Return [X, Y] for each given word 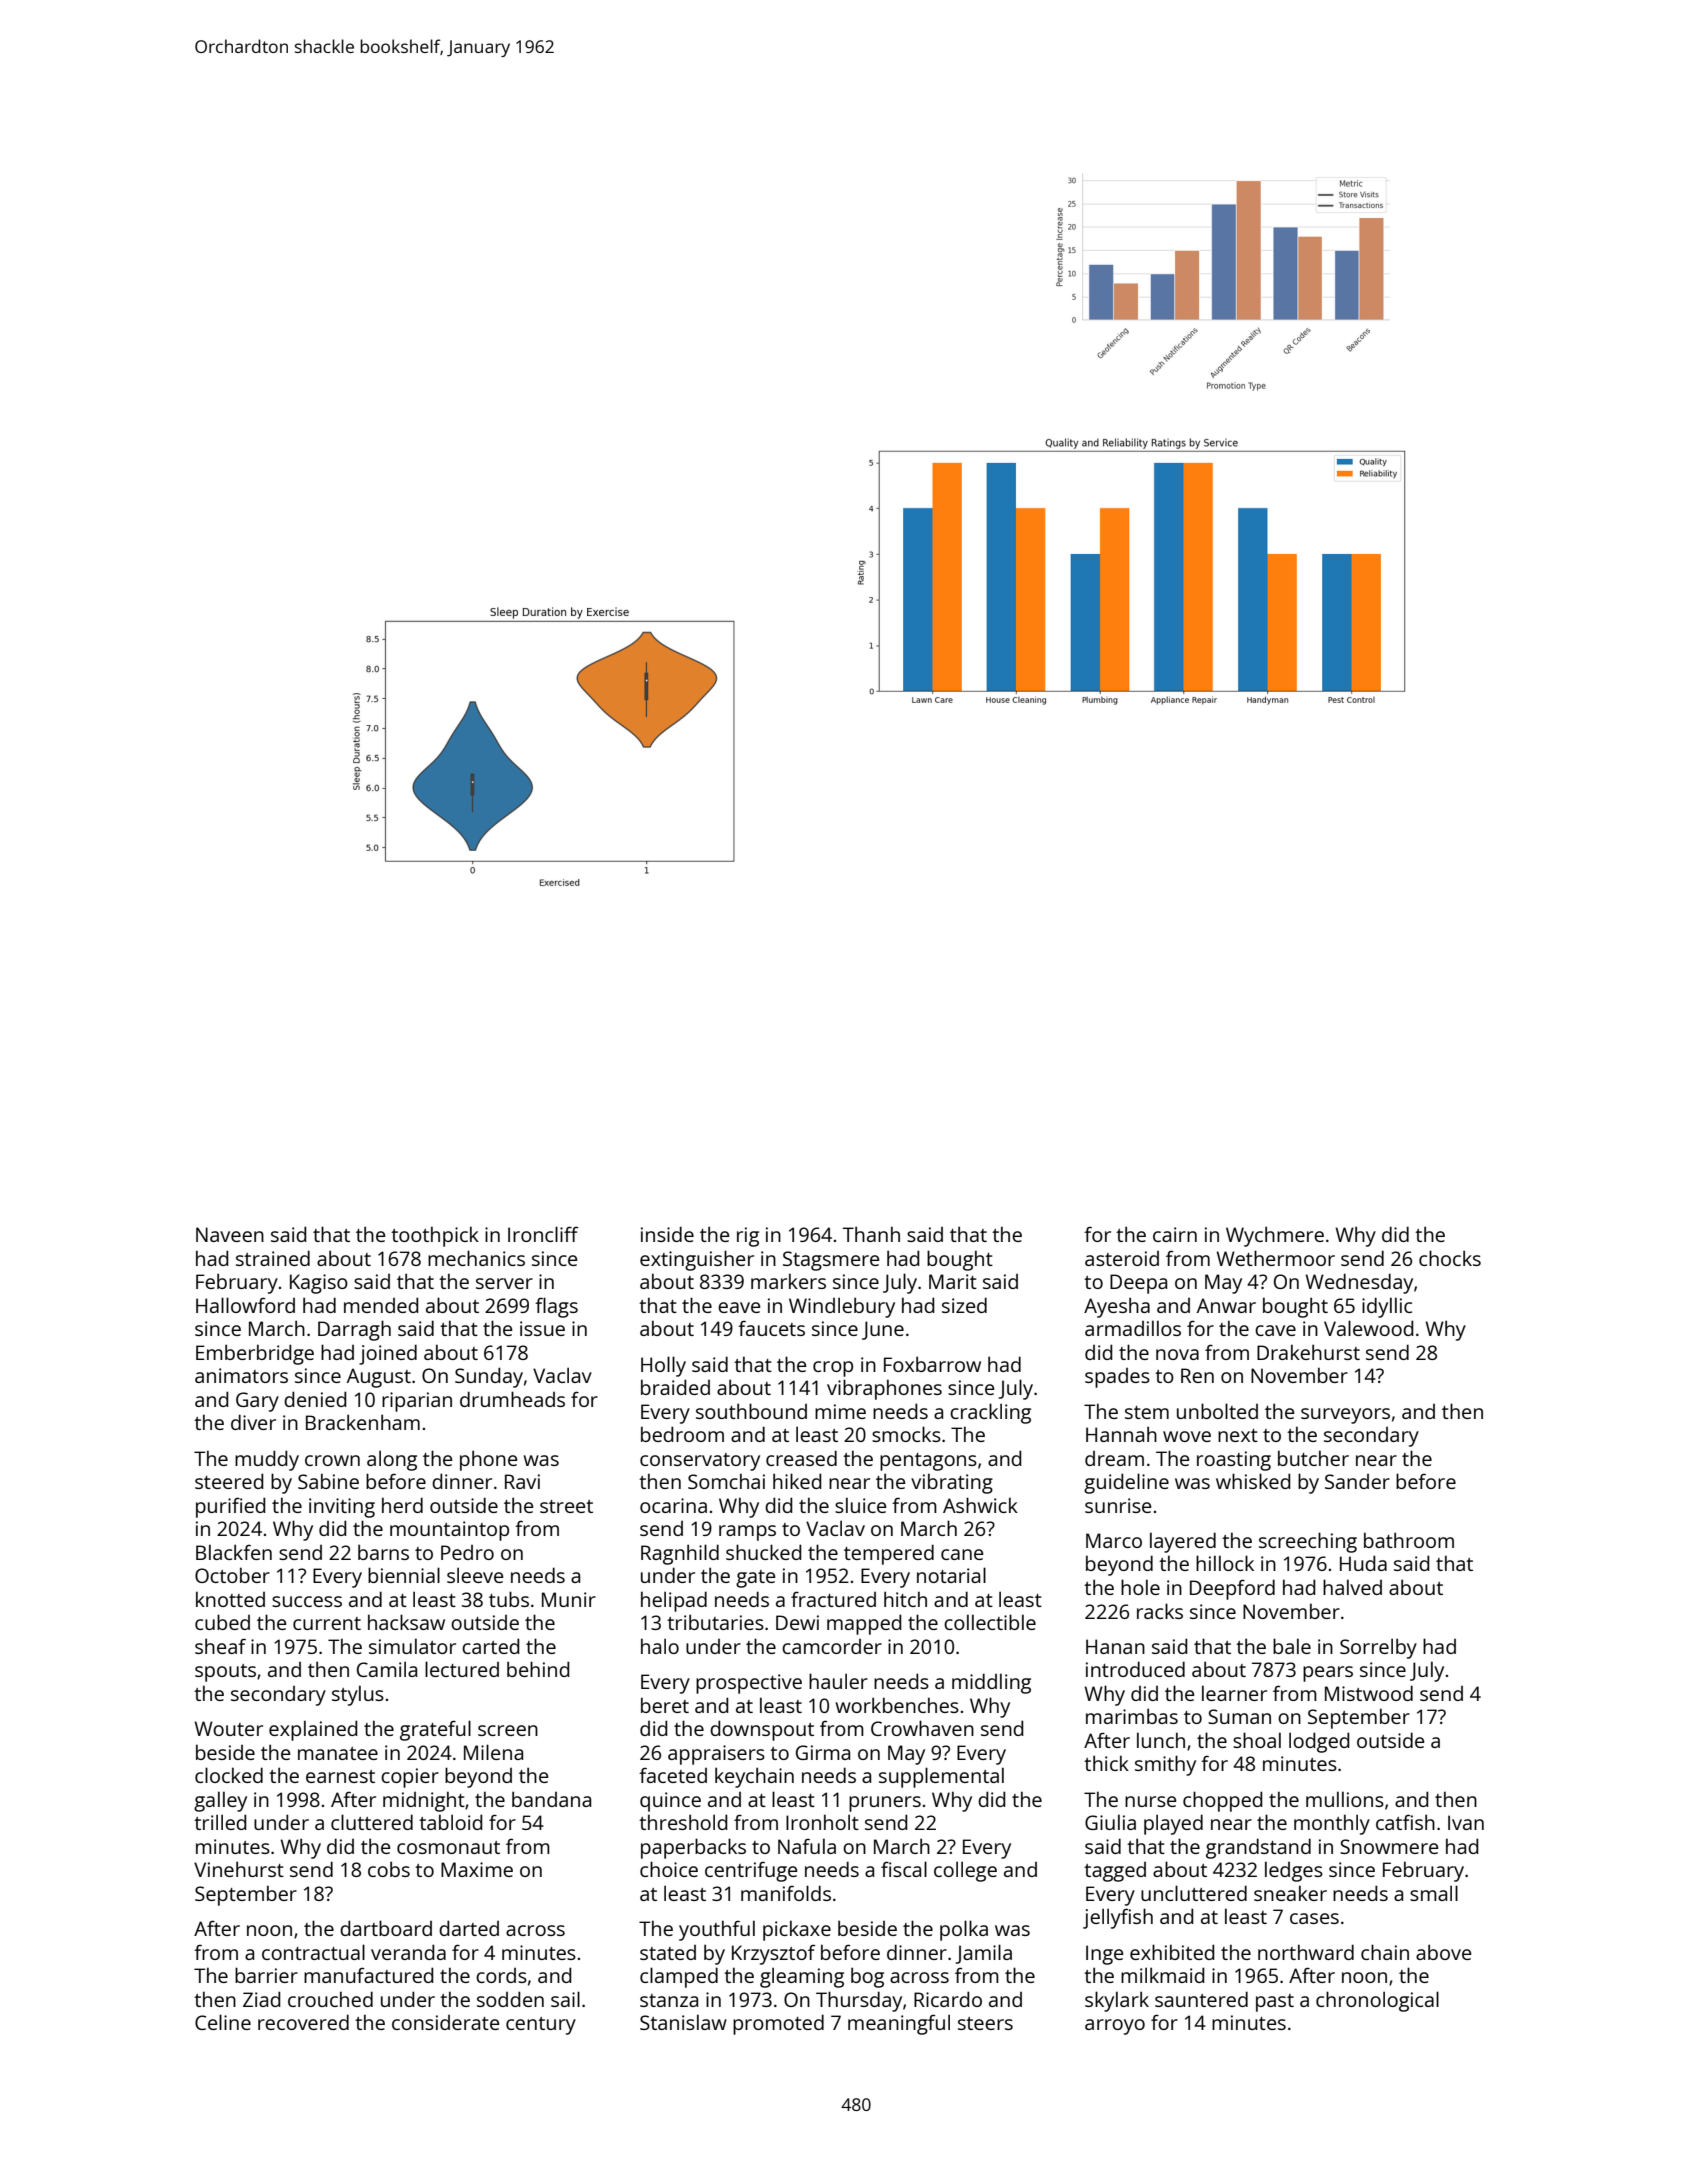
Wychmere [1275, 1236]
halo [660, 1646]
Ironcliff [543, 1234]
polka [964, 1930]
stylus [358, 1695]
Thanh [871, 1234]
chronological [1377, 2001]
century [541, 2026]
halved [1352, 1587]
